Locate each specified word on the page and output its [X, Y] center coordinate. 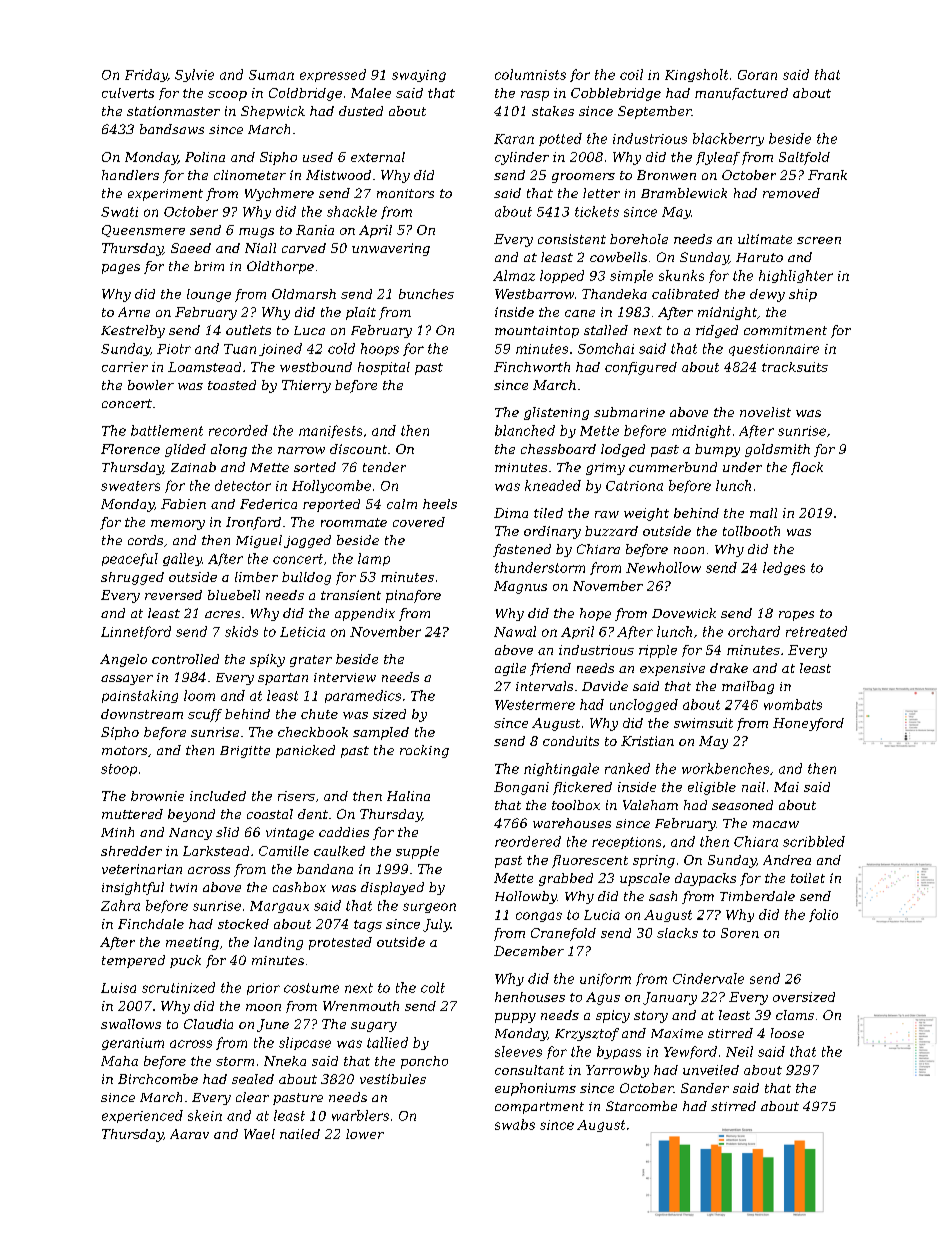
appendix [365, 614]
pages [121, 269]
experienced [142, 1116]
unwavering [391, 249]
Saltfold [804, 158]
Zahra [120, 905]
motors [124, 750]
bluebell [234, 595]
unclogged [644, 705]
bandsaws [172, 129]
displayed [392, 888]
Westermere [535, 705]
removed [791, 193]
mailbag [748, 687]
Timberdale [757, 896]
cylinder [522, 158]
